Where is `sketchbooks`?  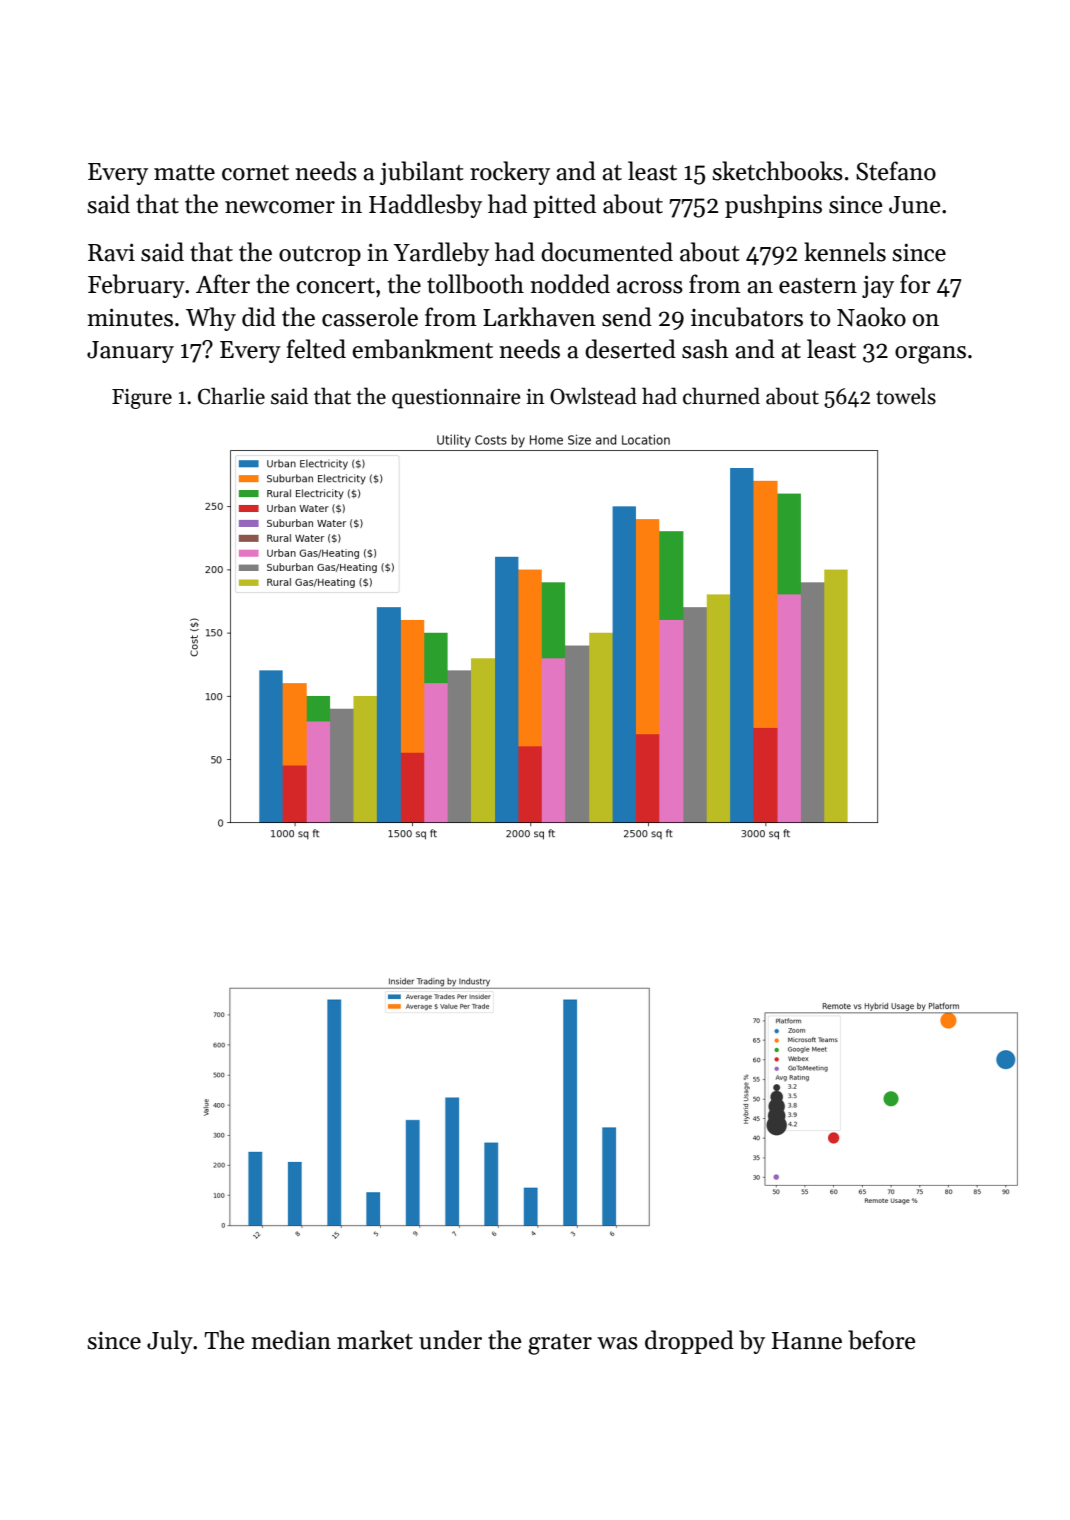 sketchbooks is located at coordinates (777, 171).
